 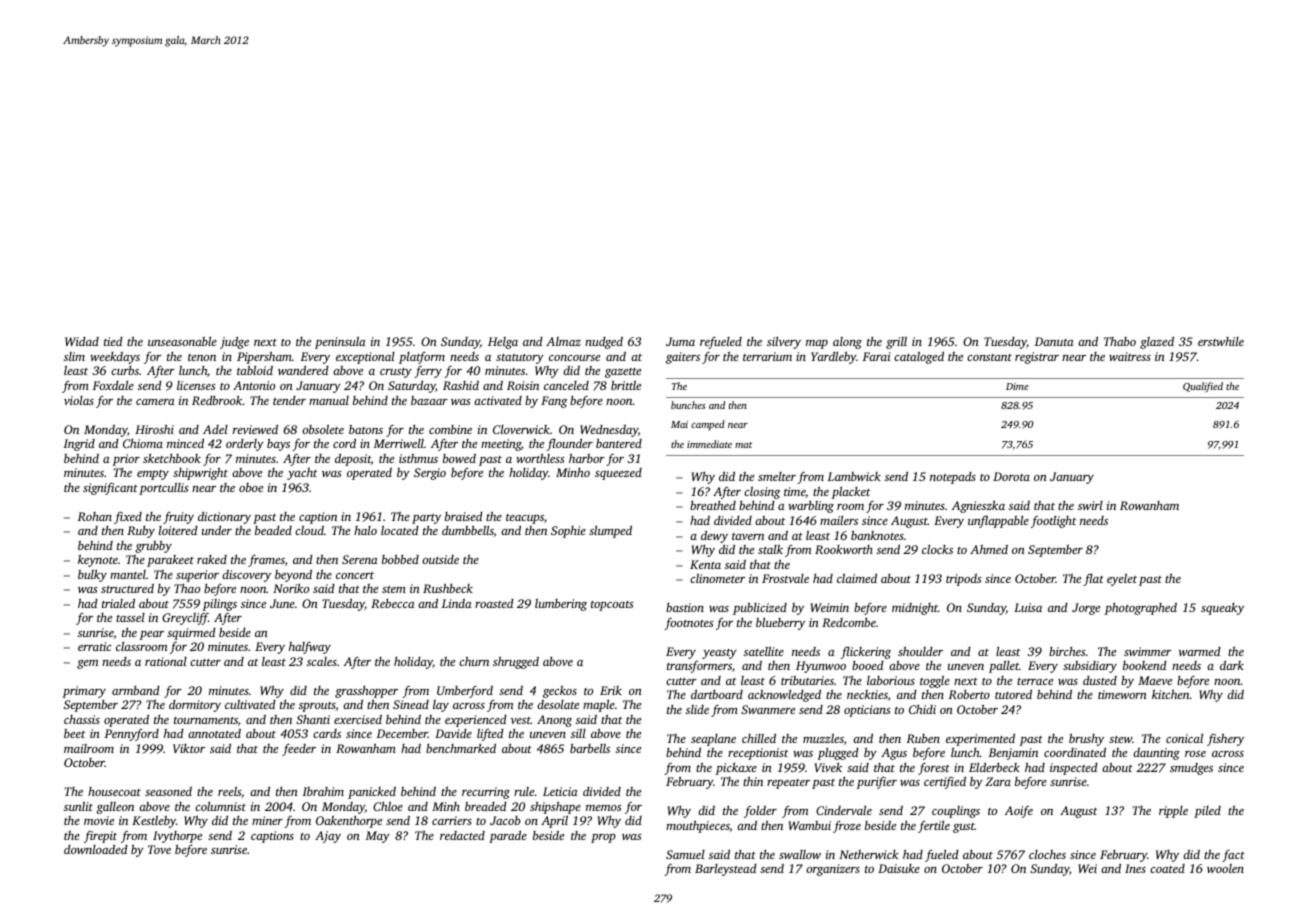 What do you see at coordinates (264, 357) in the screenshot?
I see `Pipersham` at bounding box center [264, 357].
